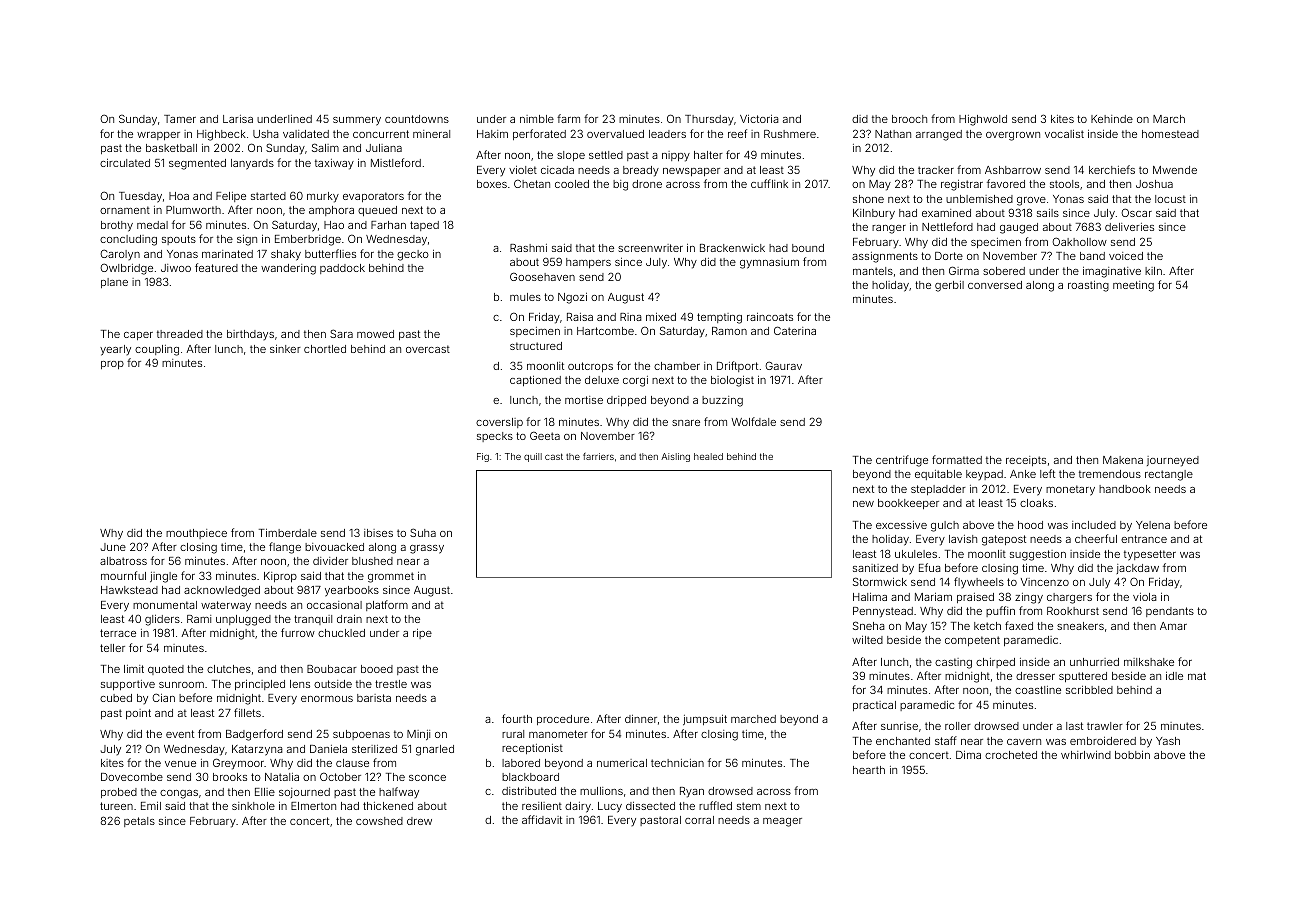 The image size is (1308, 924). I want to click on cowshed, so click(379, 821).
